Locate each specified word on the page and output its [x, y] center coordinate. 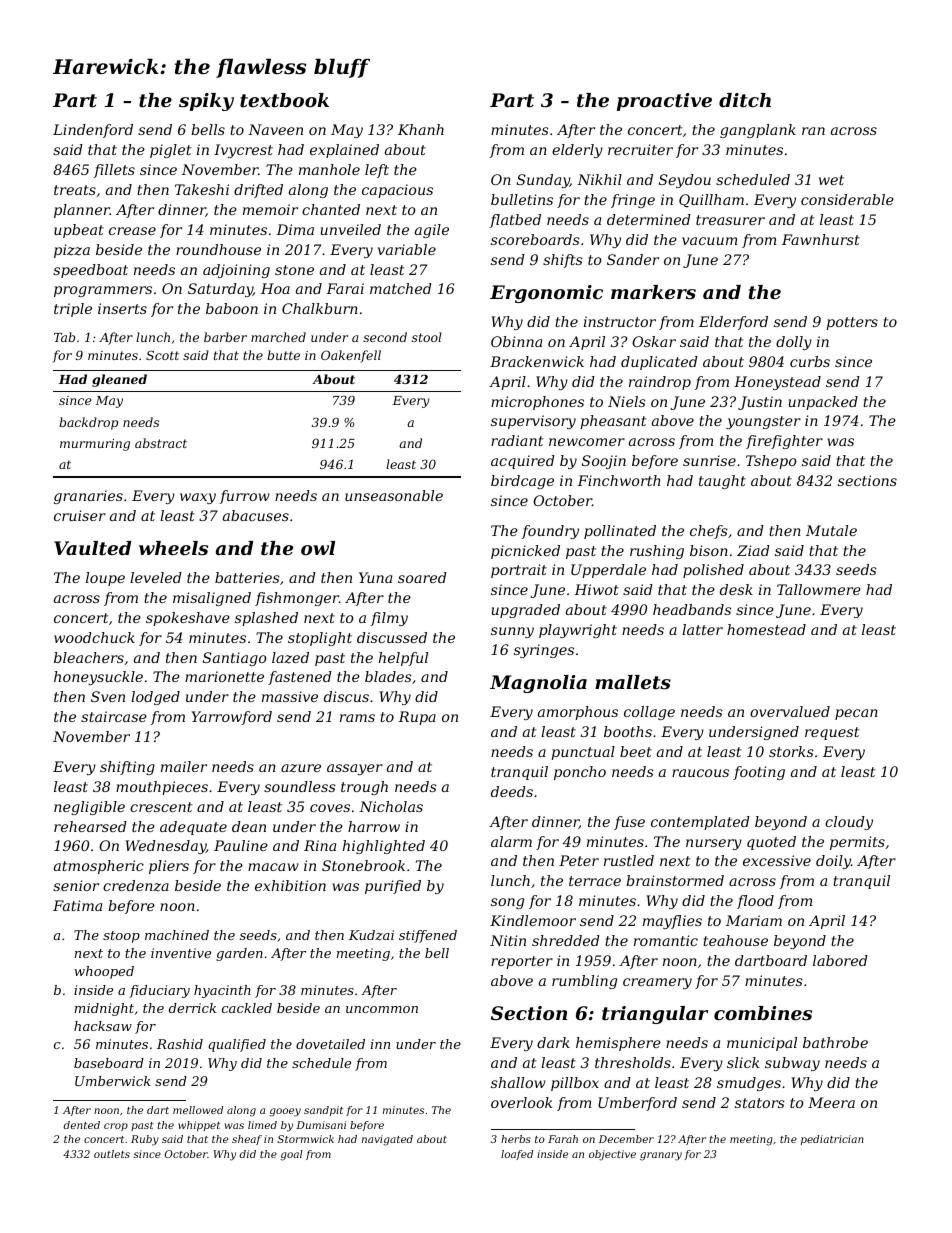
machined [177, 935]
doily [833, 862]
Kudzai [371, 935]
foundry [550, 532]
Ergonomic [546, 294]
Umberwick [113, 1081]
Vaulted [92, 548]
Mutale [831, 530]
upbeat [79, 231]
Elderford [733, 323]
